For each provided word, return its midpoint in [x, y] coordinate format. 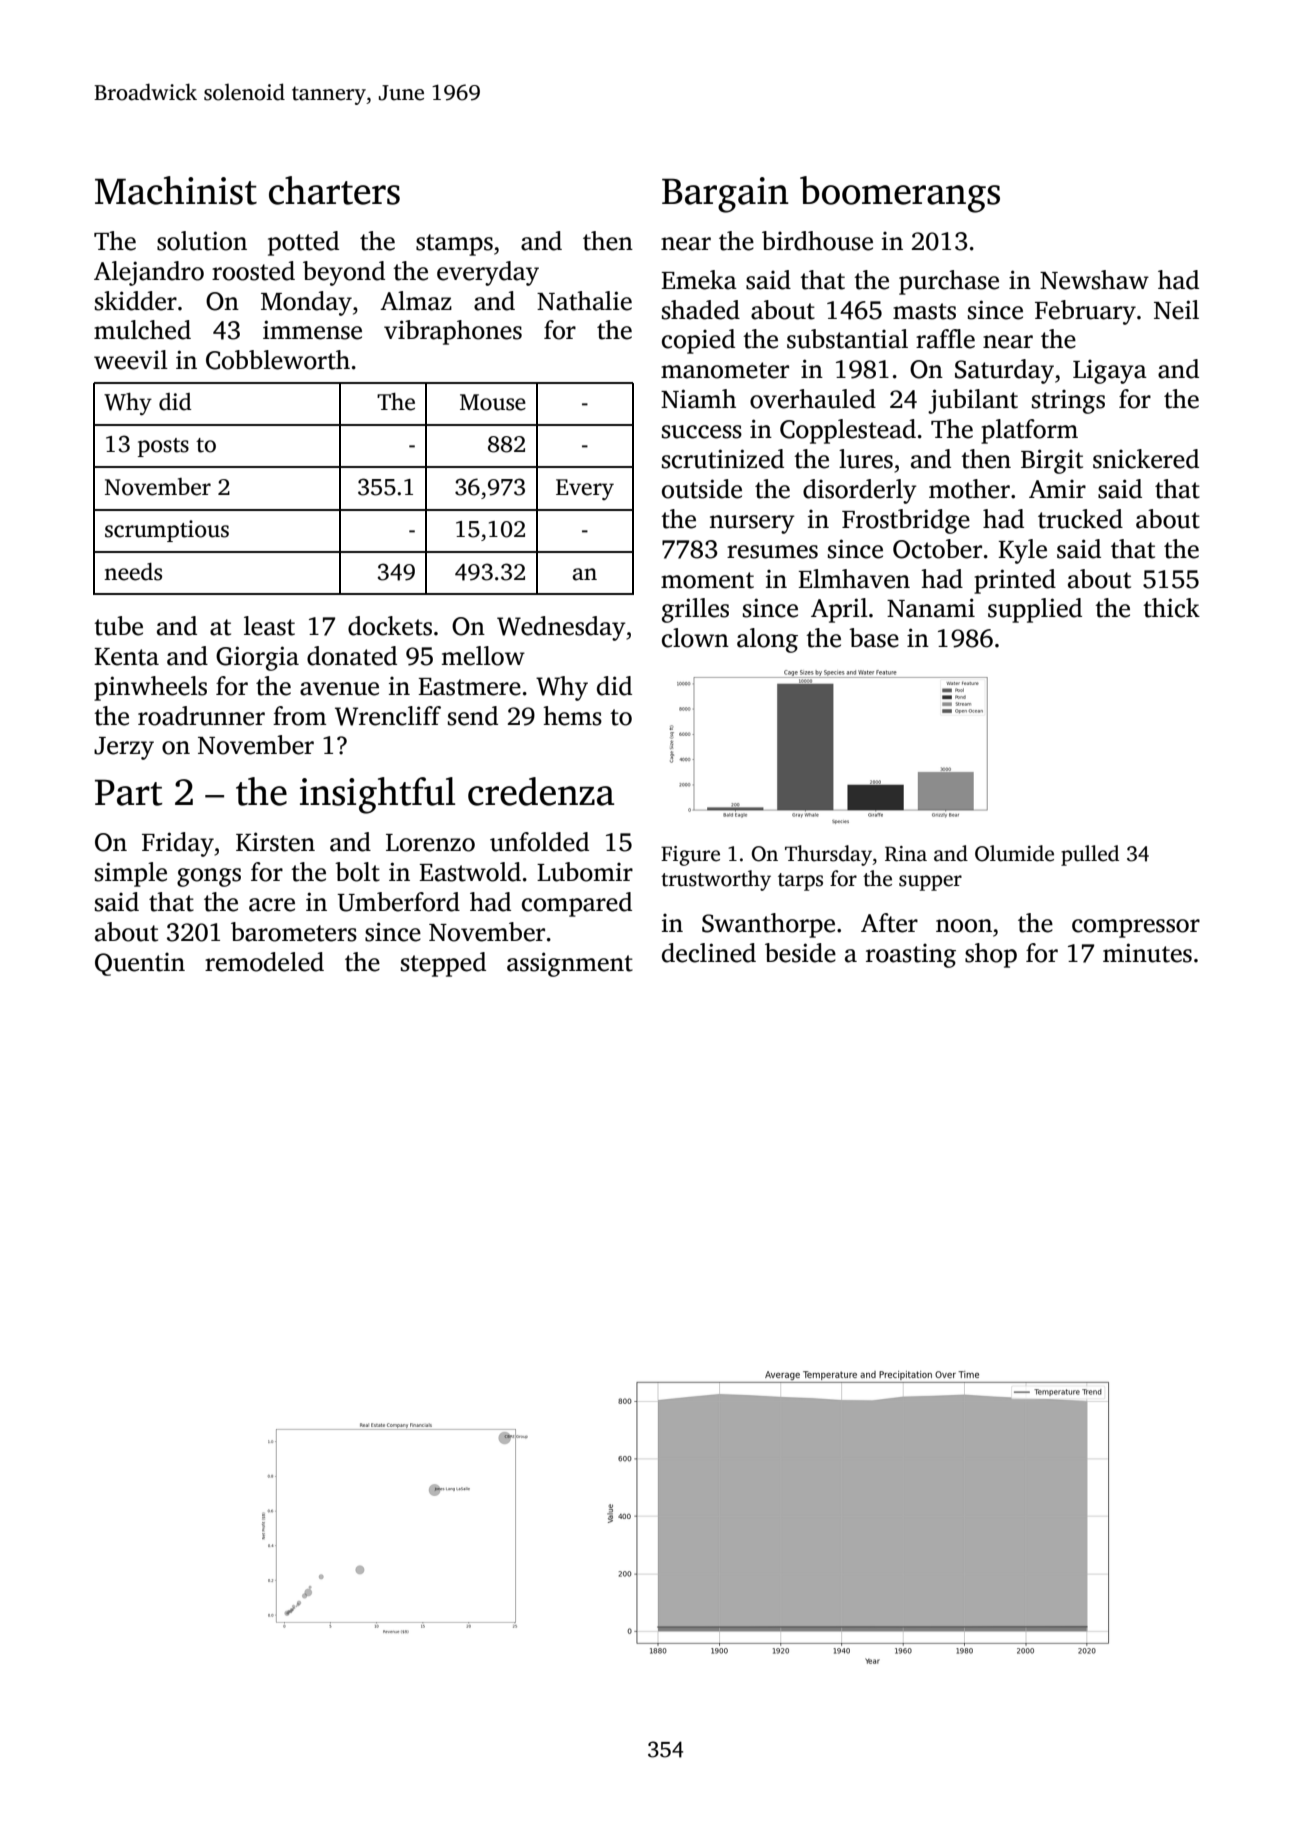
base [874, 638]
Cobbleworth [278, 360]
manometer [725, 370]
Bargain [725, 195]
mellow [483, 656]
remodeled [264, 962]
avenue [339, 689]
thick [1171, 608]
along [767, 640]
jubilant [973, 401]
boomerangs [900, 194]
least [269, 626]
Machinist [176, 190]
